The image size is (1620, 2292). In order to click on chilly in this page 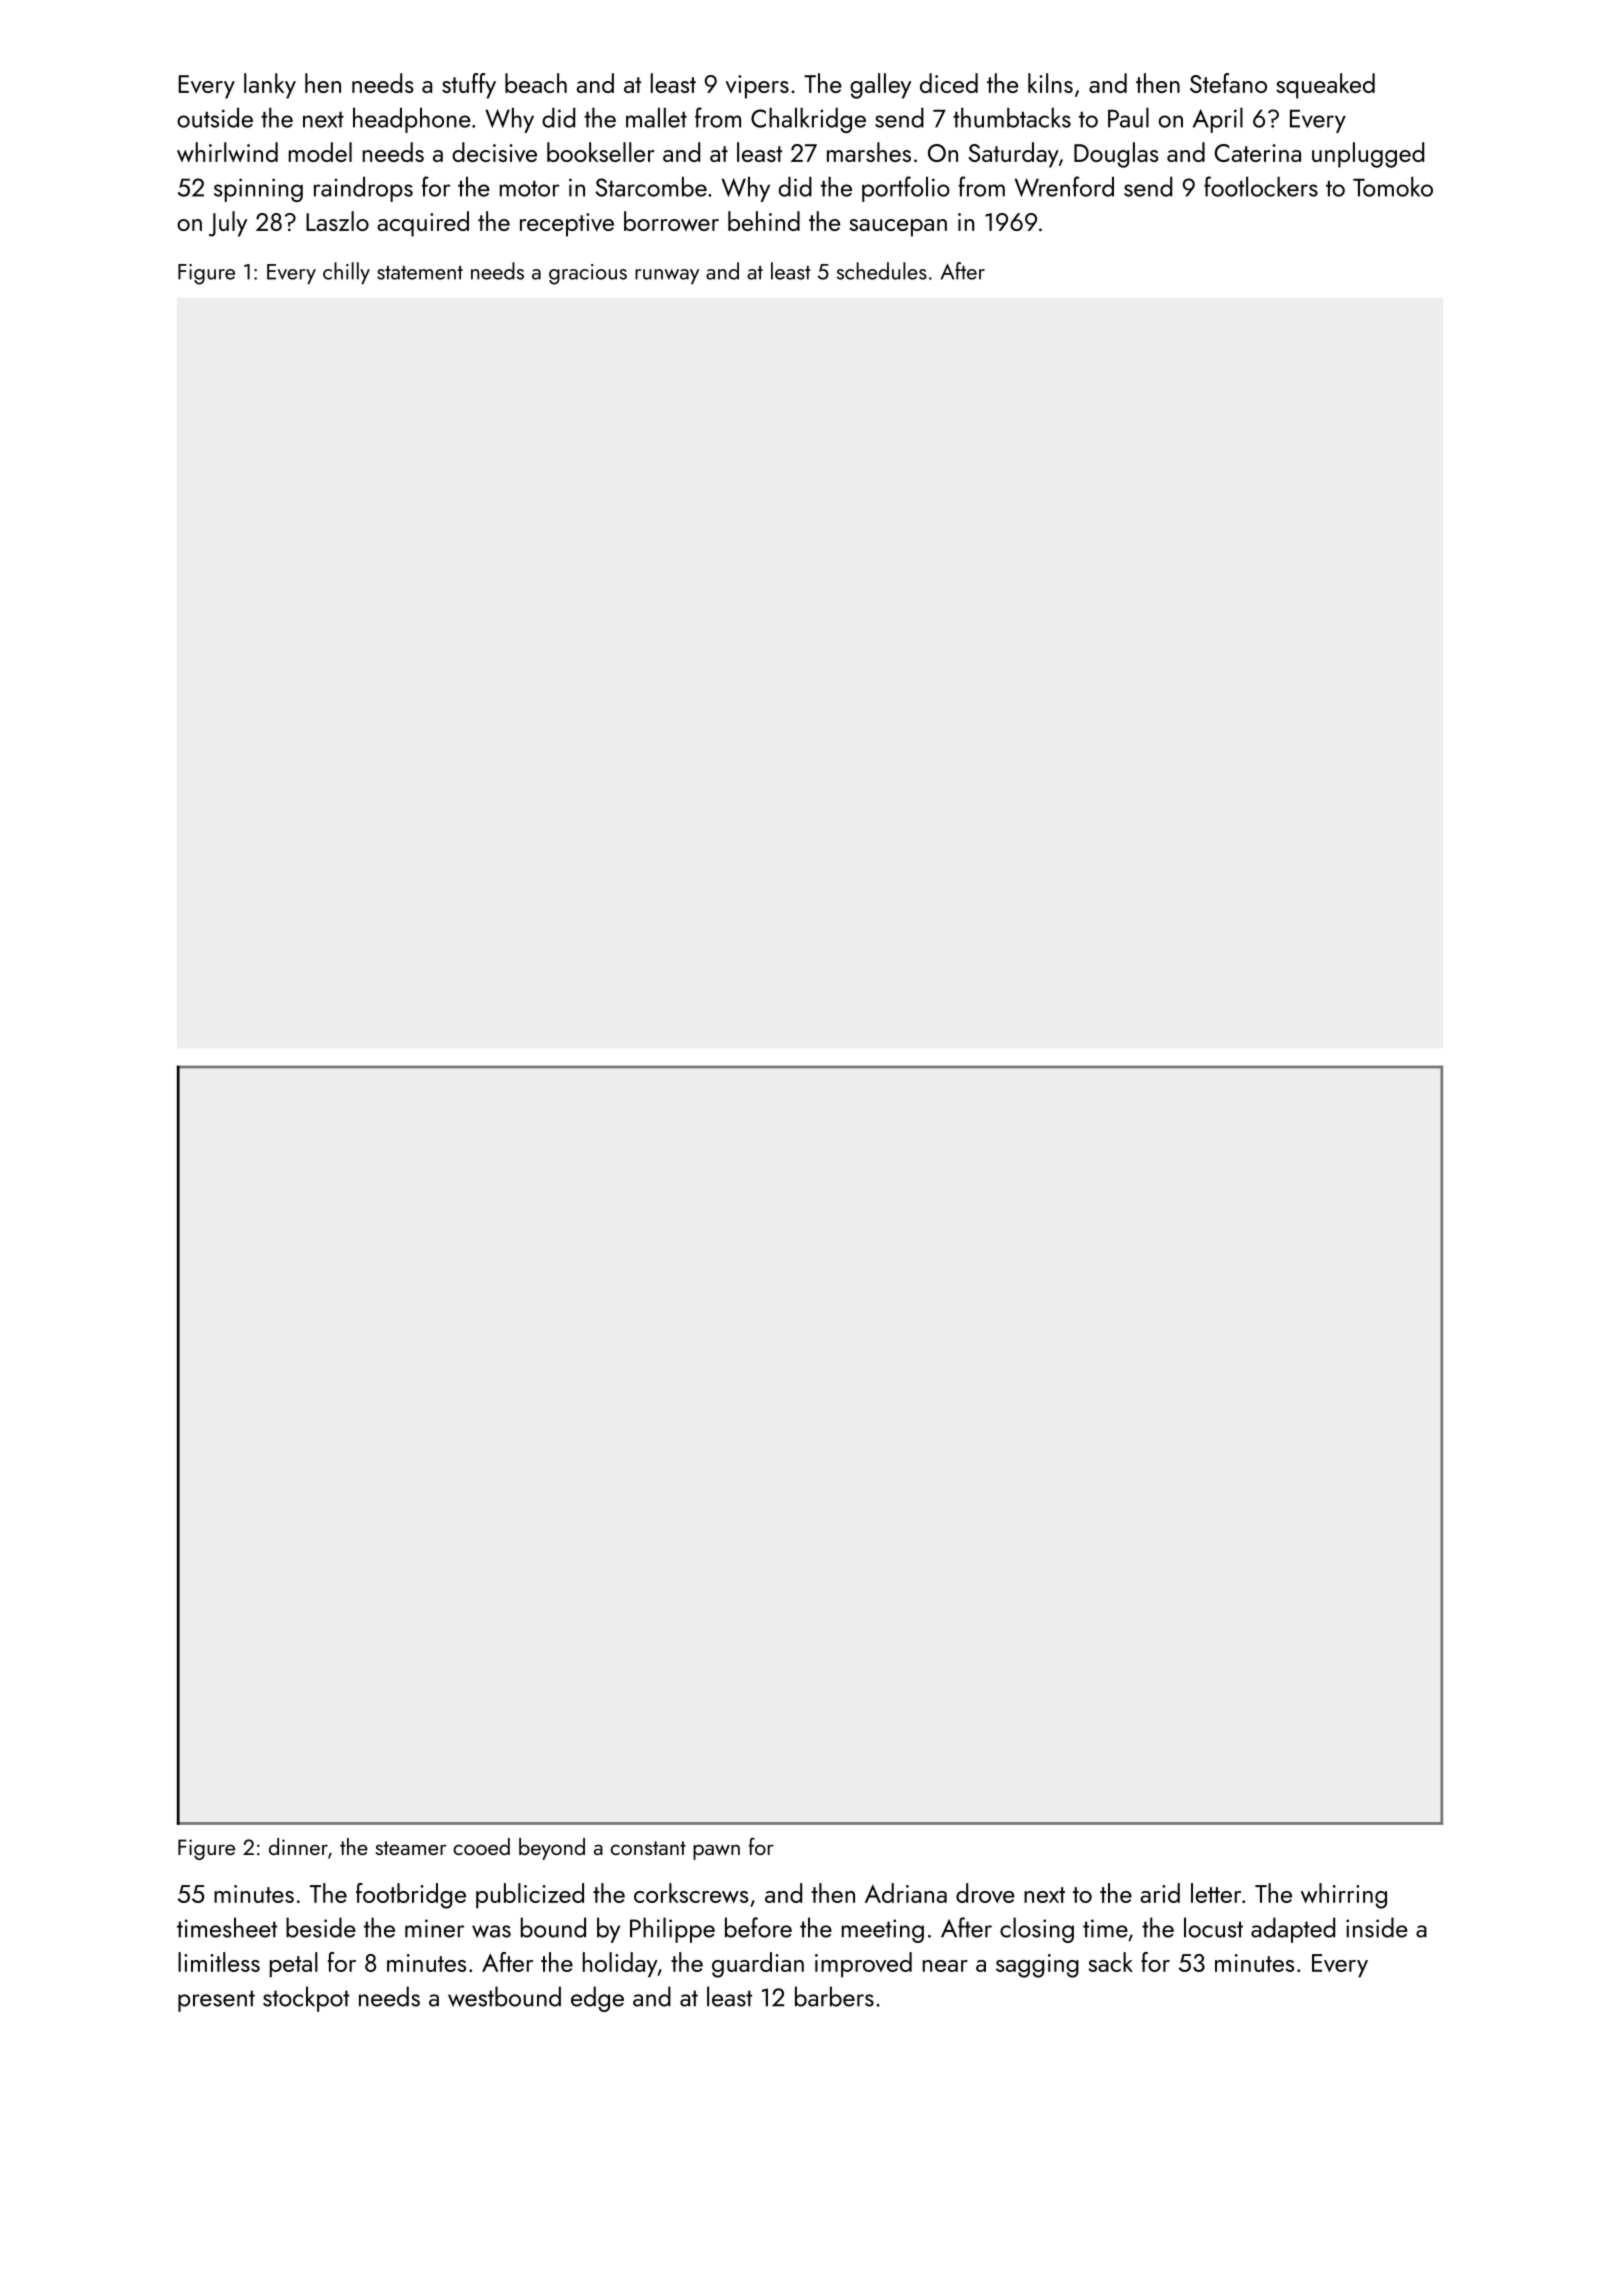, I will do `click(346, 273)`.
